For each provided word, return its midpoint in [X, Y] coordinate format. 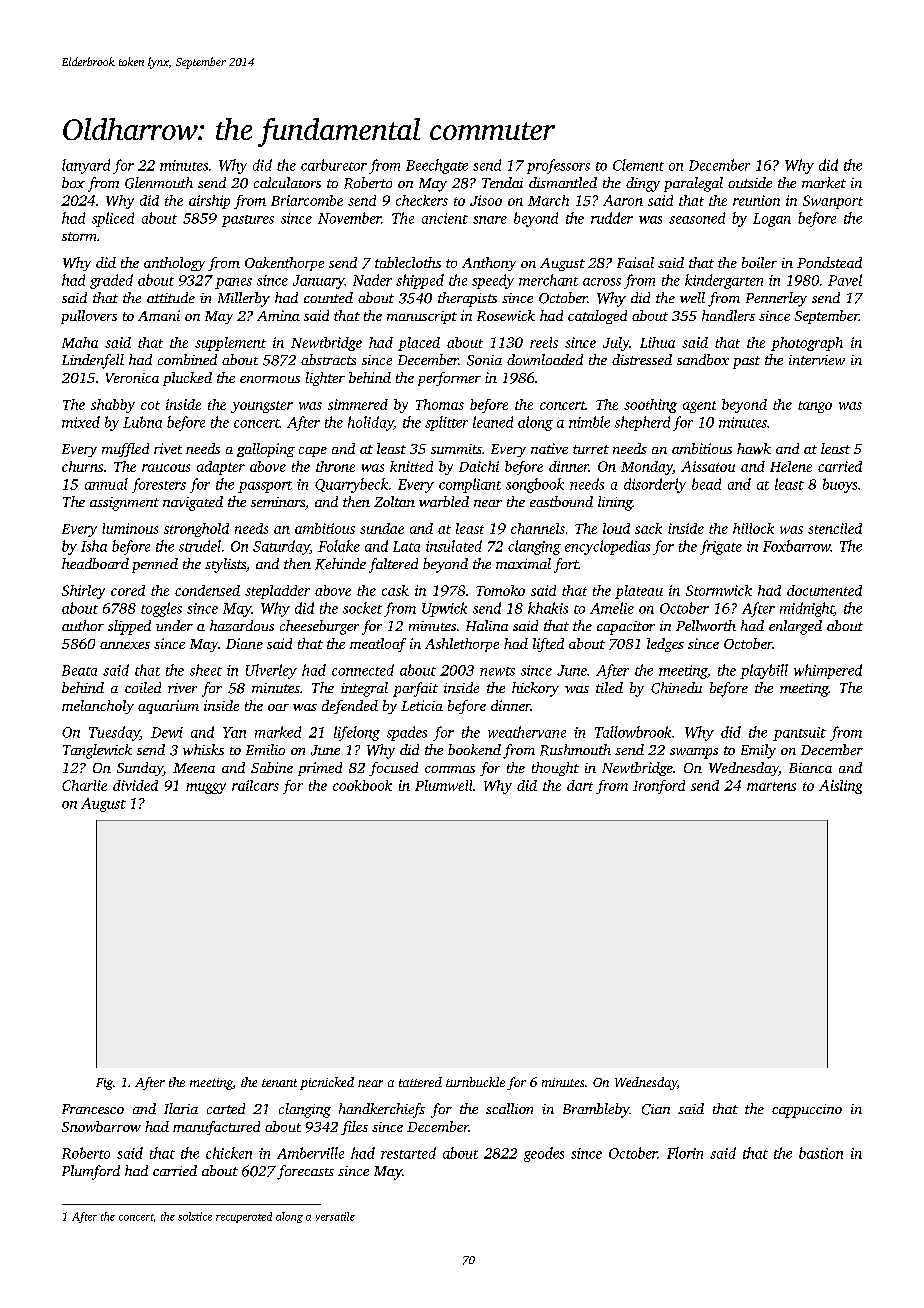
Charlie [84, 785]
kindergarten [724, 281]
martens [771, 786]
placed [419, 344]
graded [111, 281]
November [349, 218]
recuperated [244, 1217]
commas [450, 769]
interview [817, 360]
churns [82, 466]
